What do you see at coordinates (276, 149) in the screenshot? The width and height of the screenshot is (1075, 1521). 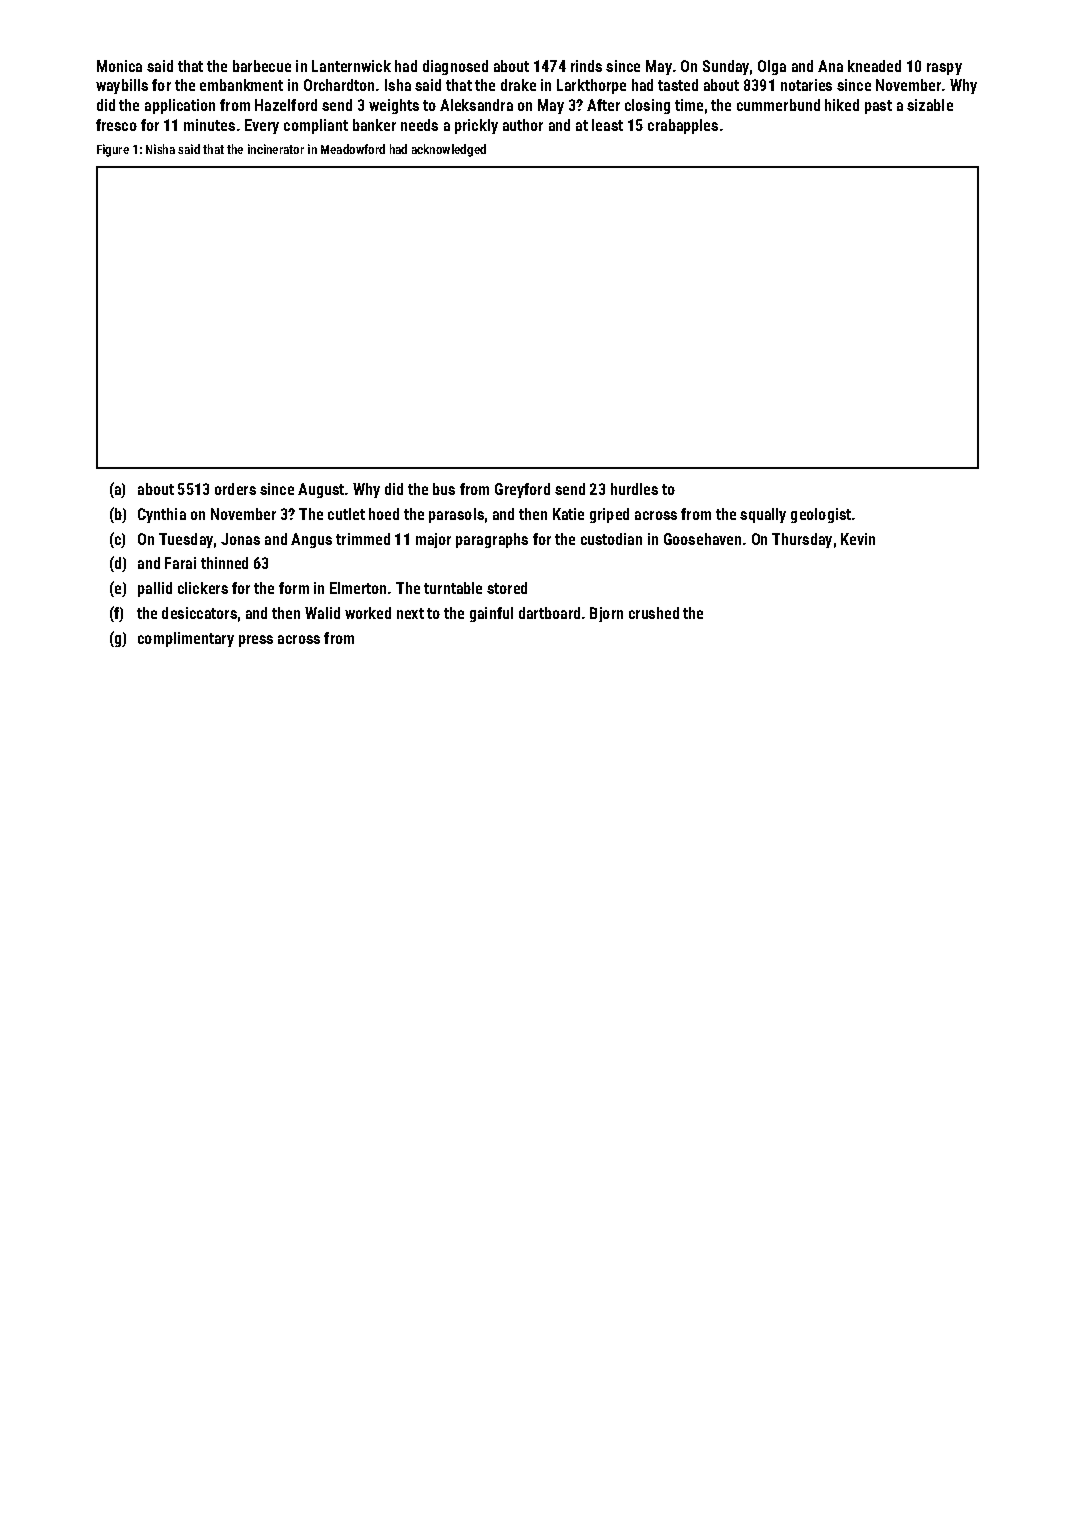 I see `incinerator` at bounding box center [276, 149].
